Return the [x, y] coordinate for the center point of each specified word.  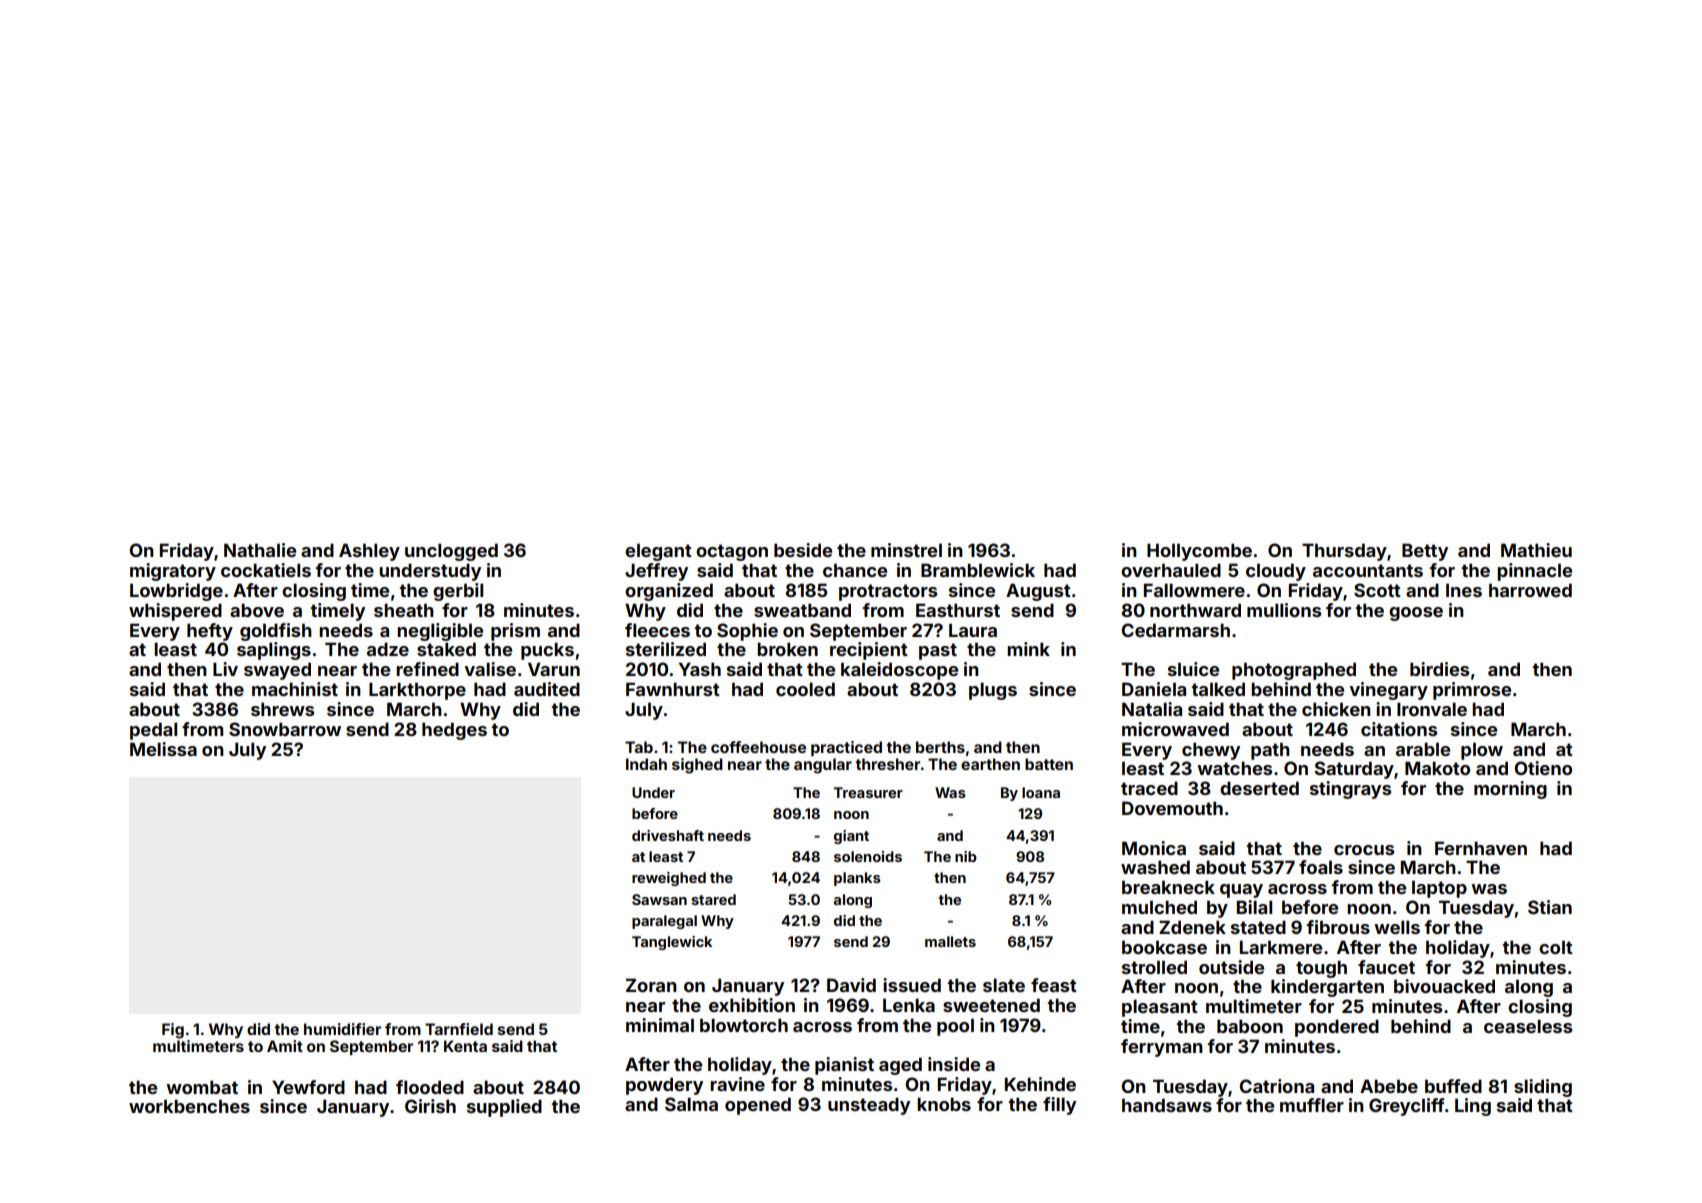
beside [803, 550]
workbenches [189, 1106]
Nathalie [260, 550]
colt [1556, 947]
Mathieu [1536, 550]
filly [1059, 1106]
